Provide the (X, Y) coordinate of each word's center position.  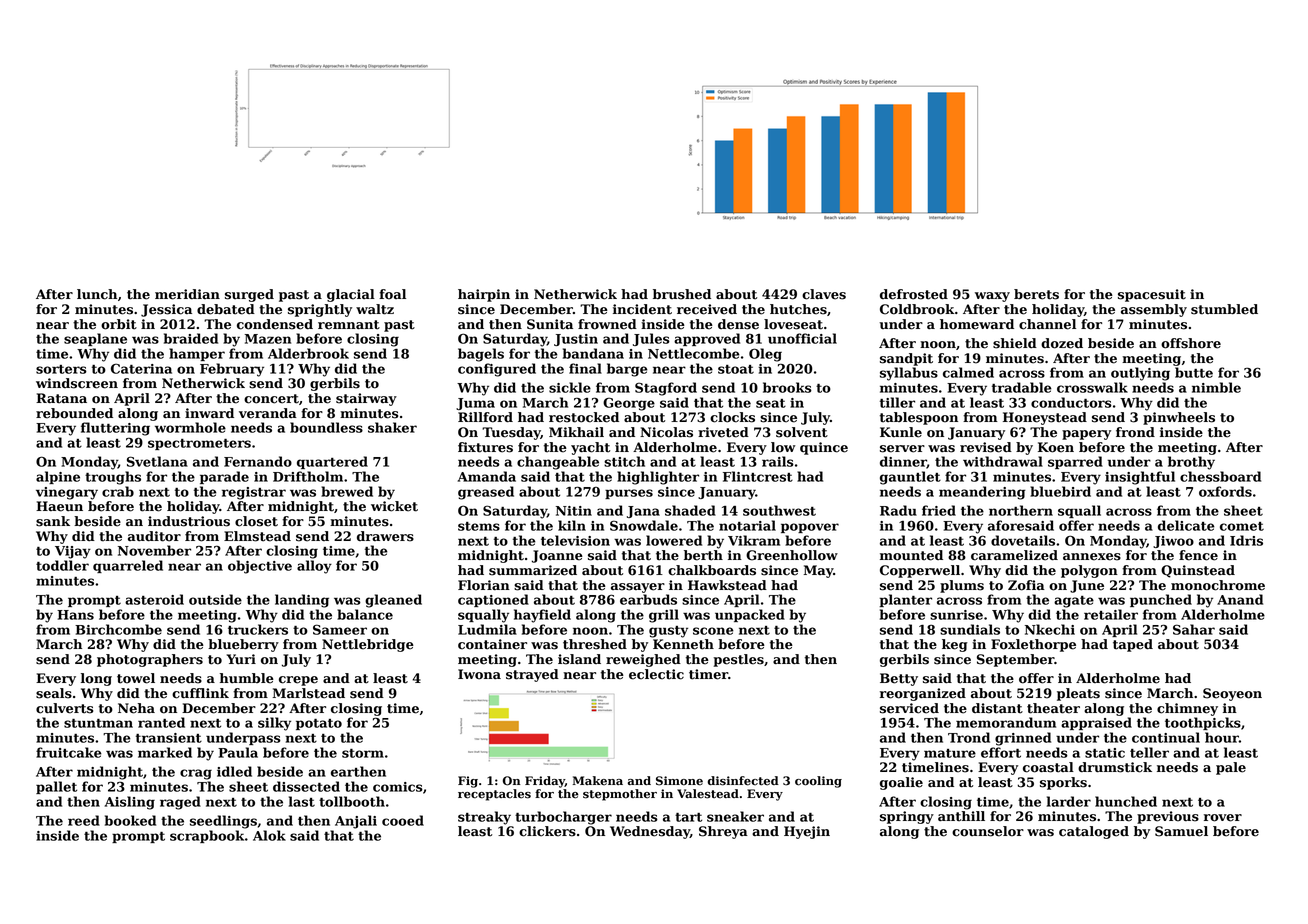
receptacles (494, 795)
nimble (1216, 387)
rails (778, 461)
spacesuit (1152, 295)
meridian (187, 294)
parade (224, 477)
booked (130, 820)
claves (824, 294)
